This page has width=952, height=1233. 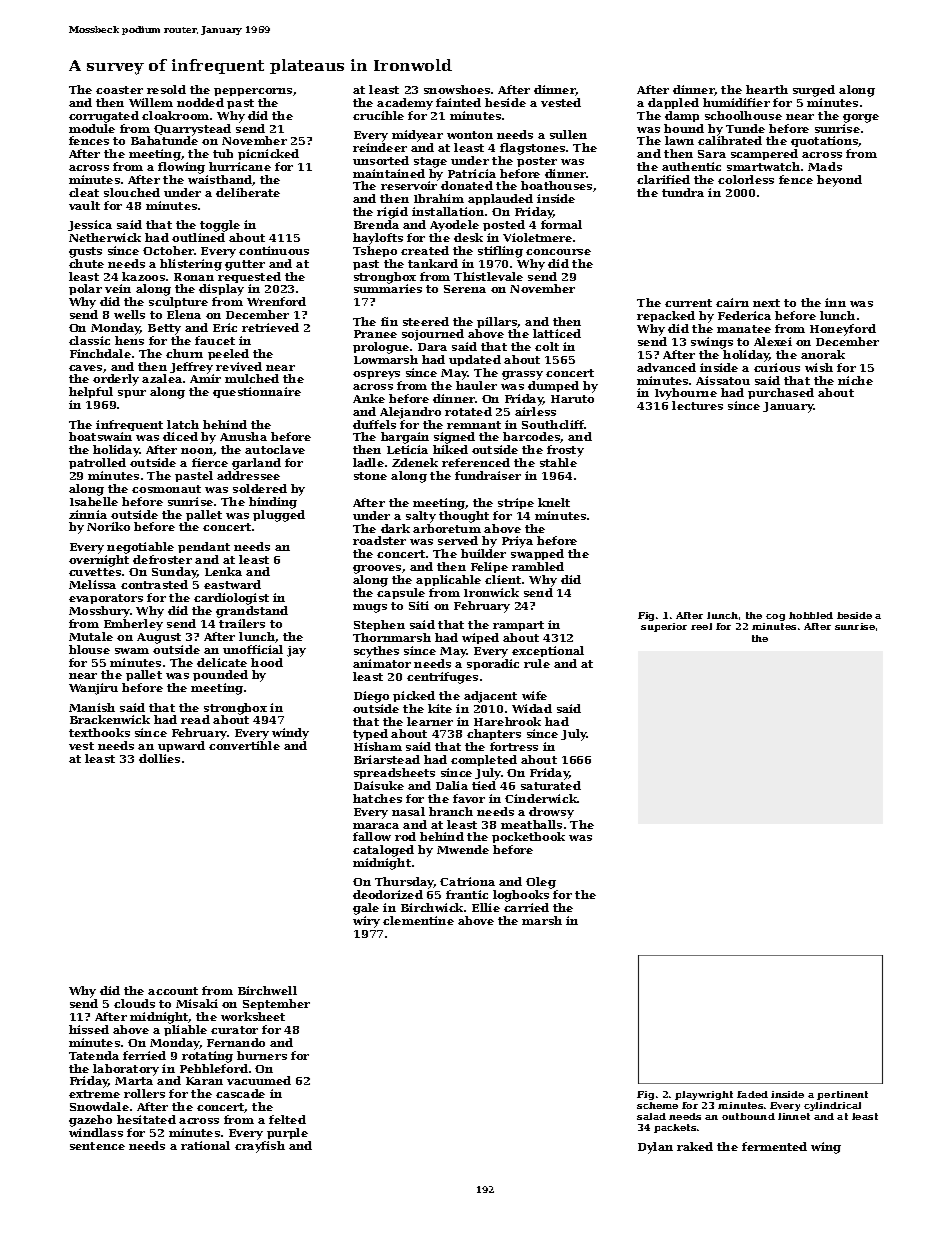 I want to click on hobbled, so click(x=811, y=615).
